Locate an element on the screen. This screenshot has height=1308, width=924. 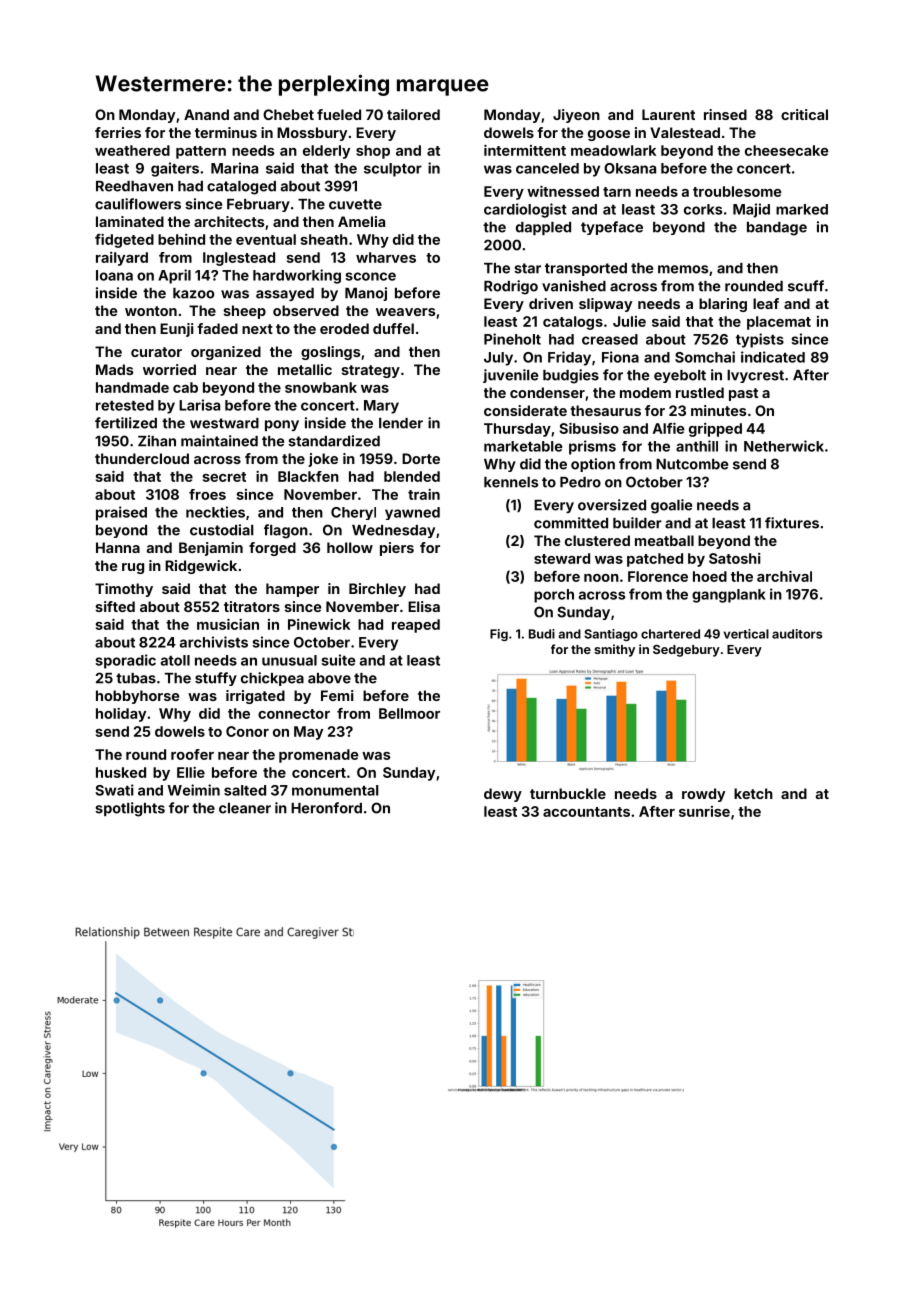
modem is located at coordinates (645, 392).
